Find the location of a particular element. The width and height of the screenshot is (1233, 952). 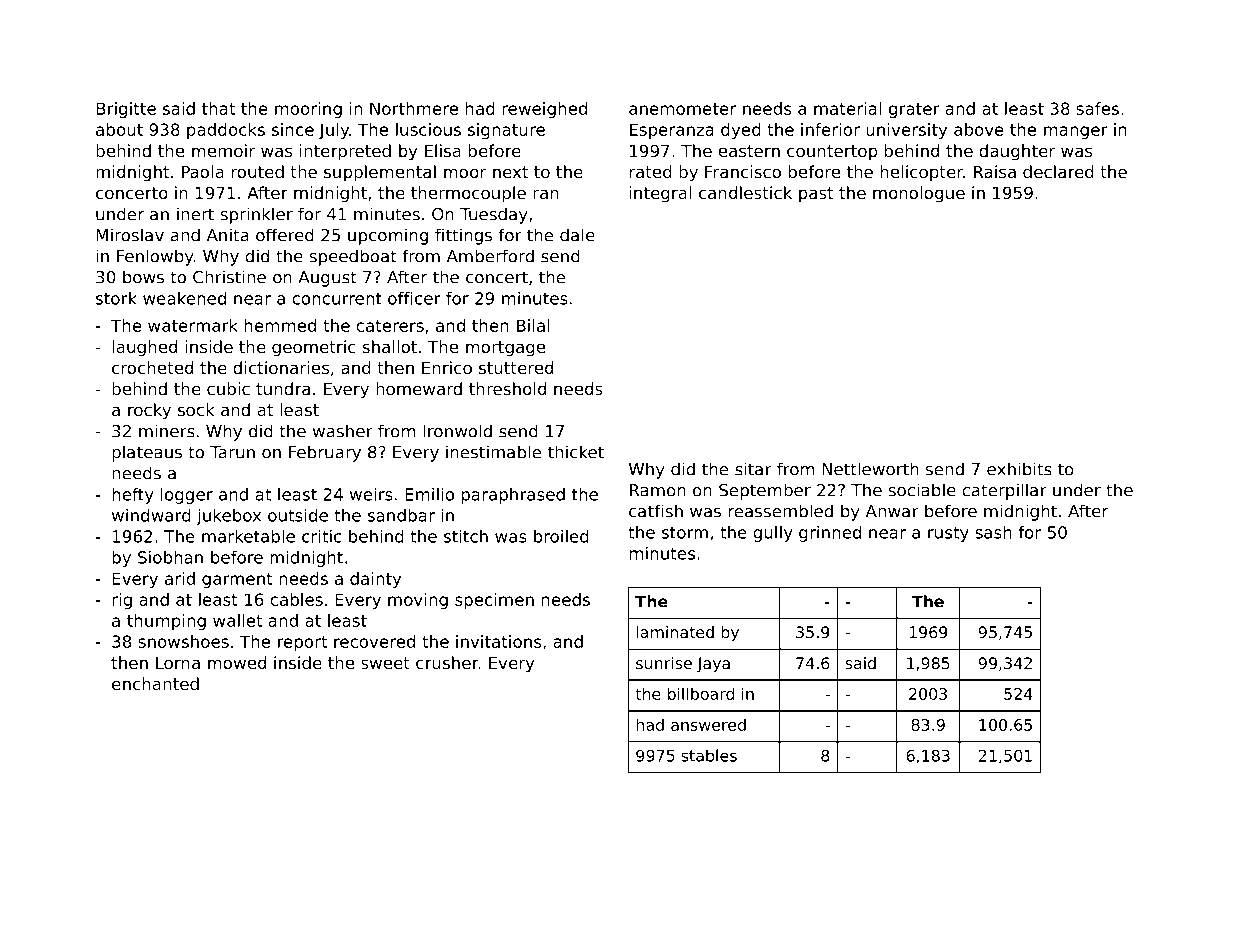

monologue is located at coordinates (919, 194).
